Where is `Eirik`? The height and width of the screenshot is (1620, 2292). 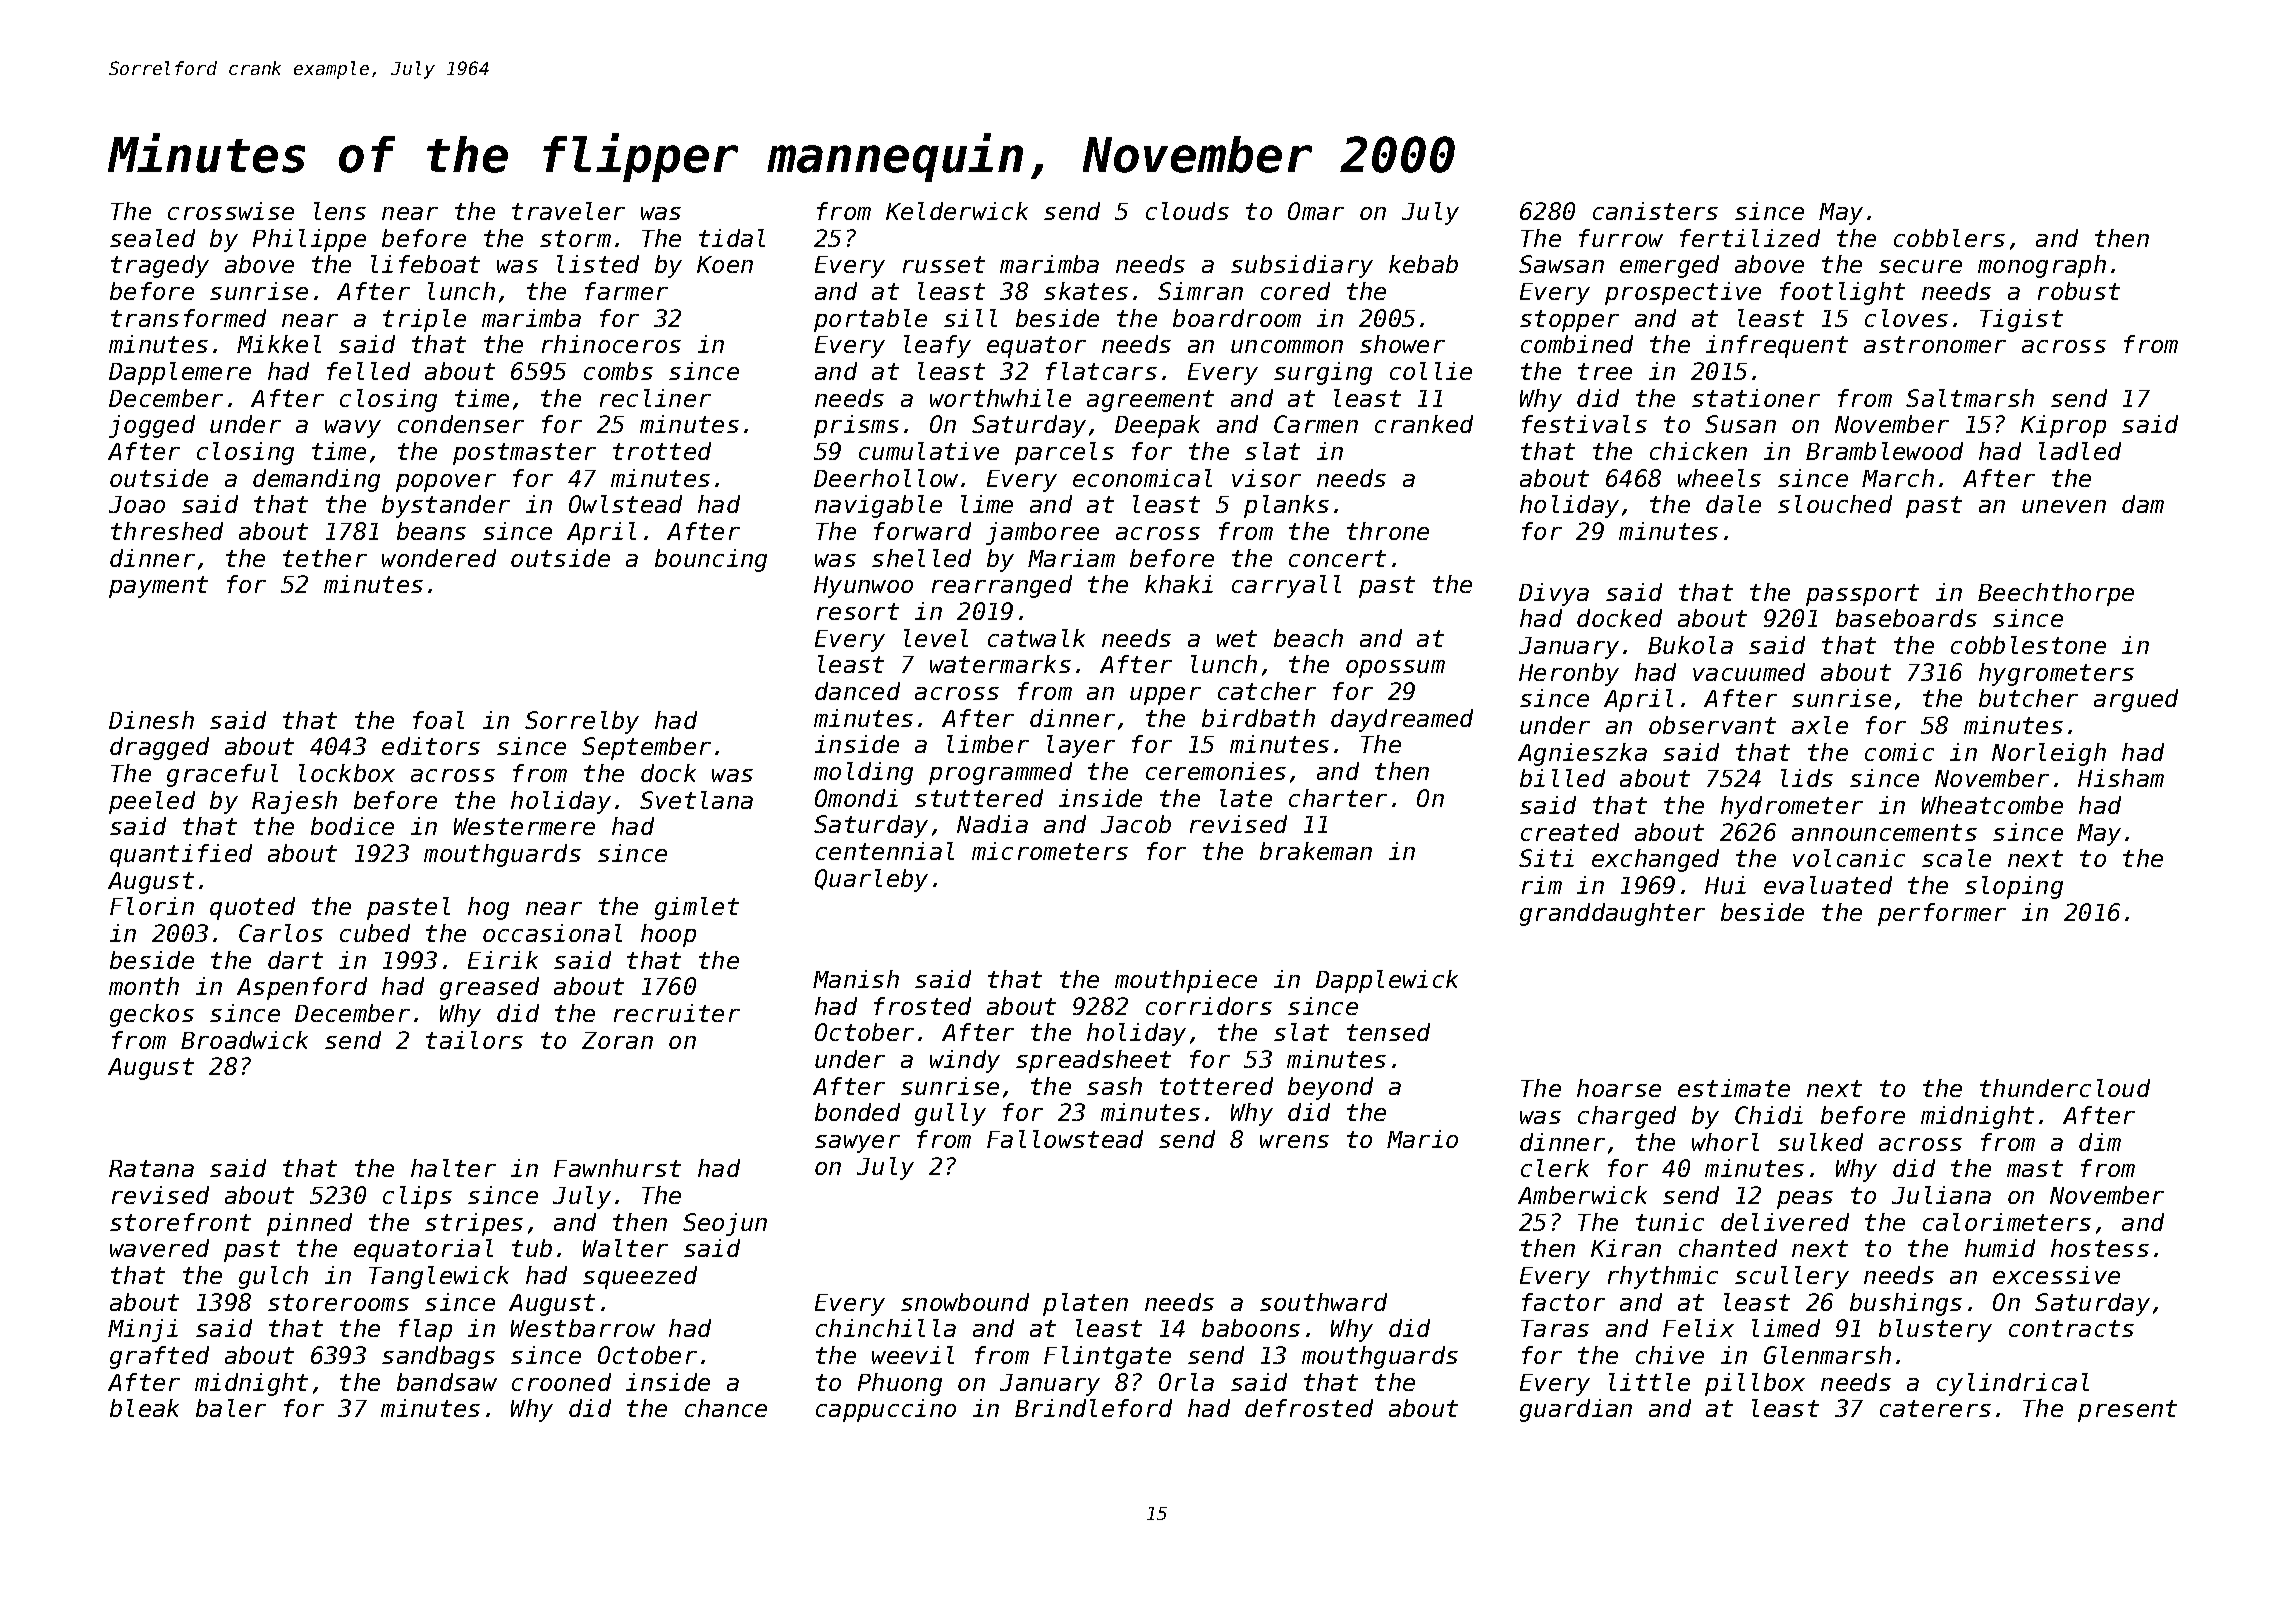 Eirik is located at coordinates (503, 960).
